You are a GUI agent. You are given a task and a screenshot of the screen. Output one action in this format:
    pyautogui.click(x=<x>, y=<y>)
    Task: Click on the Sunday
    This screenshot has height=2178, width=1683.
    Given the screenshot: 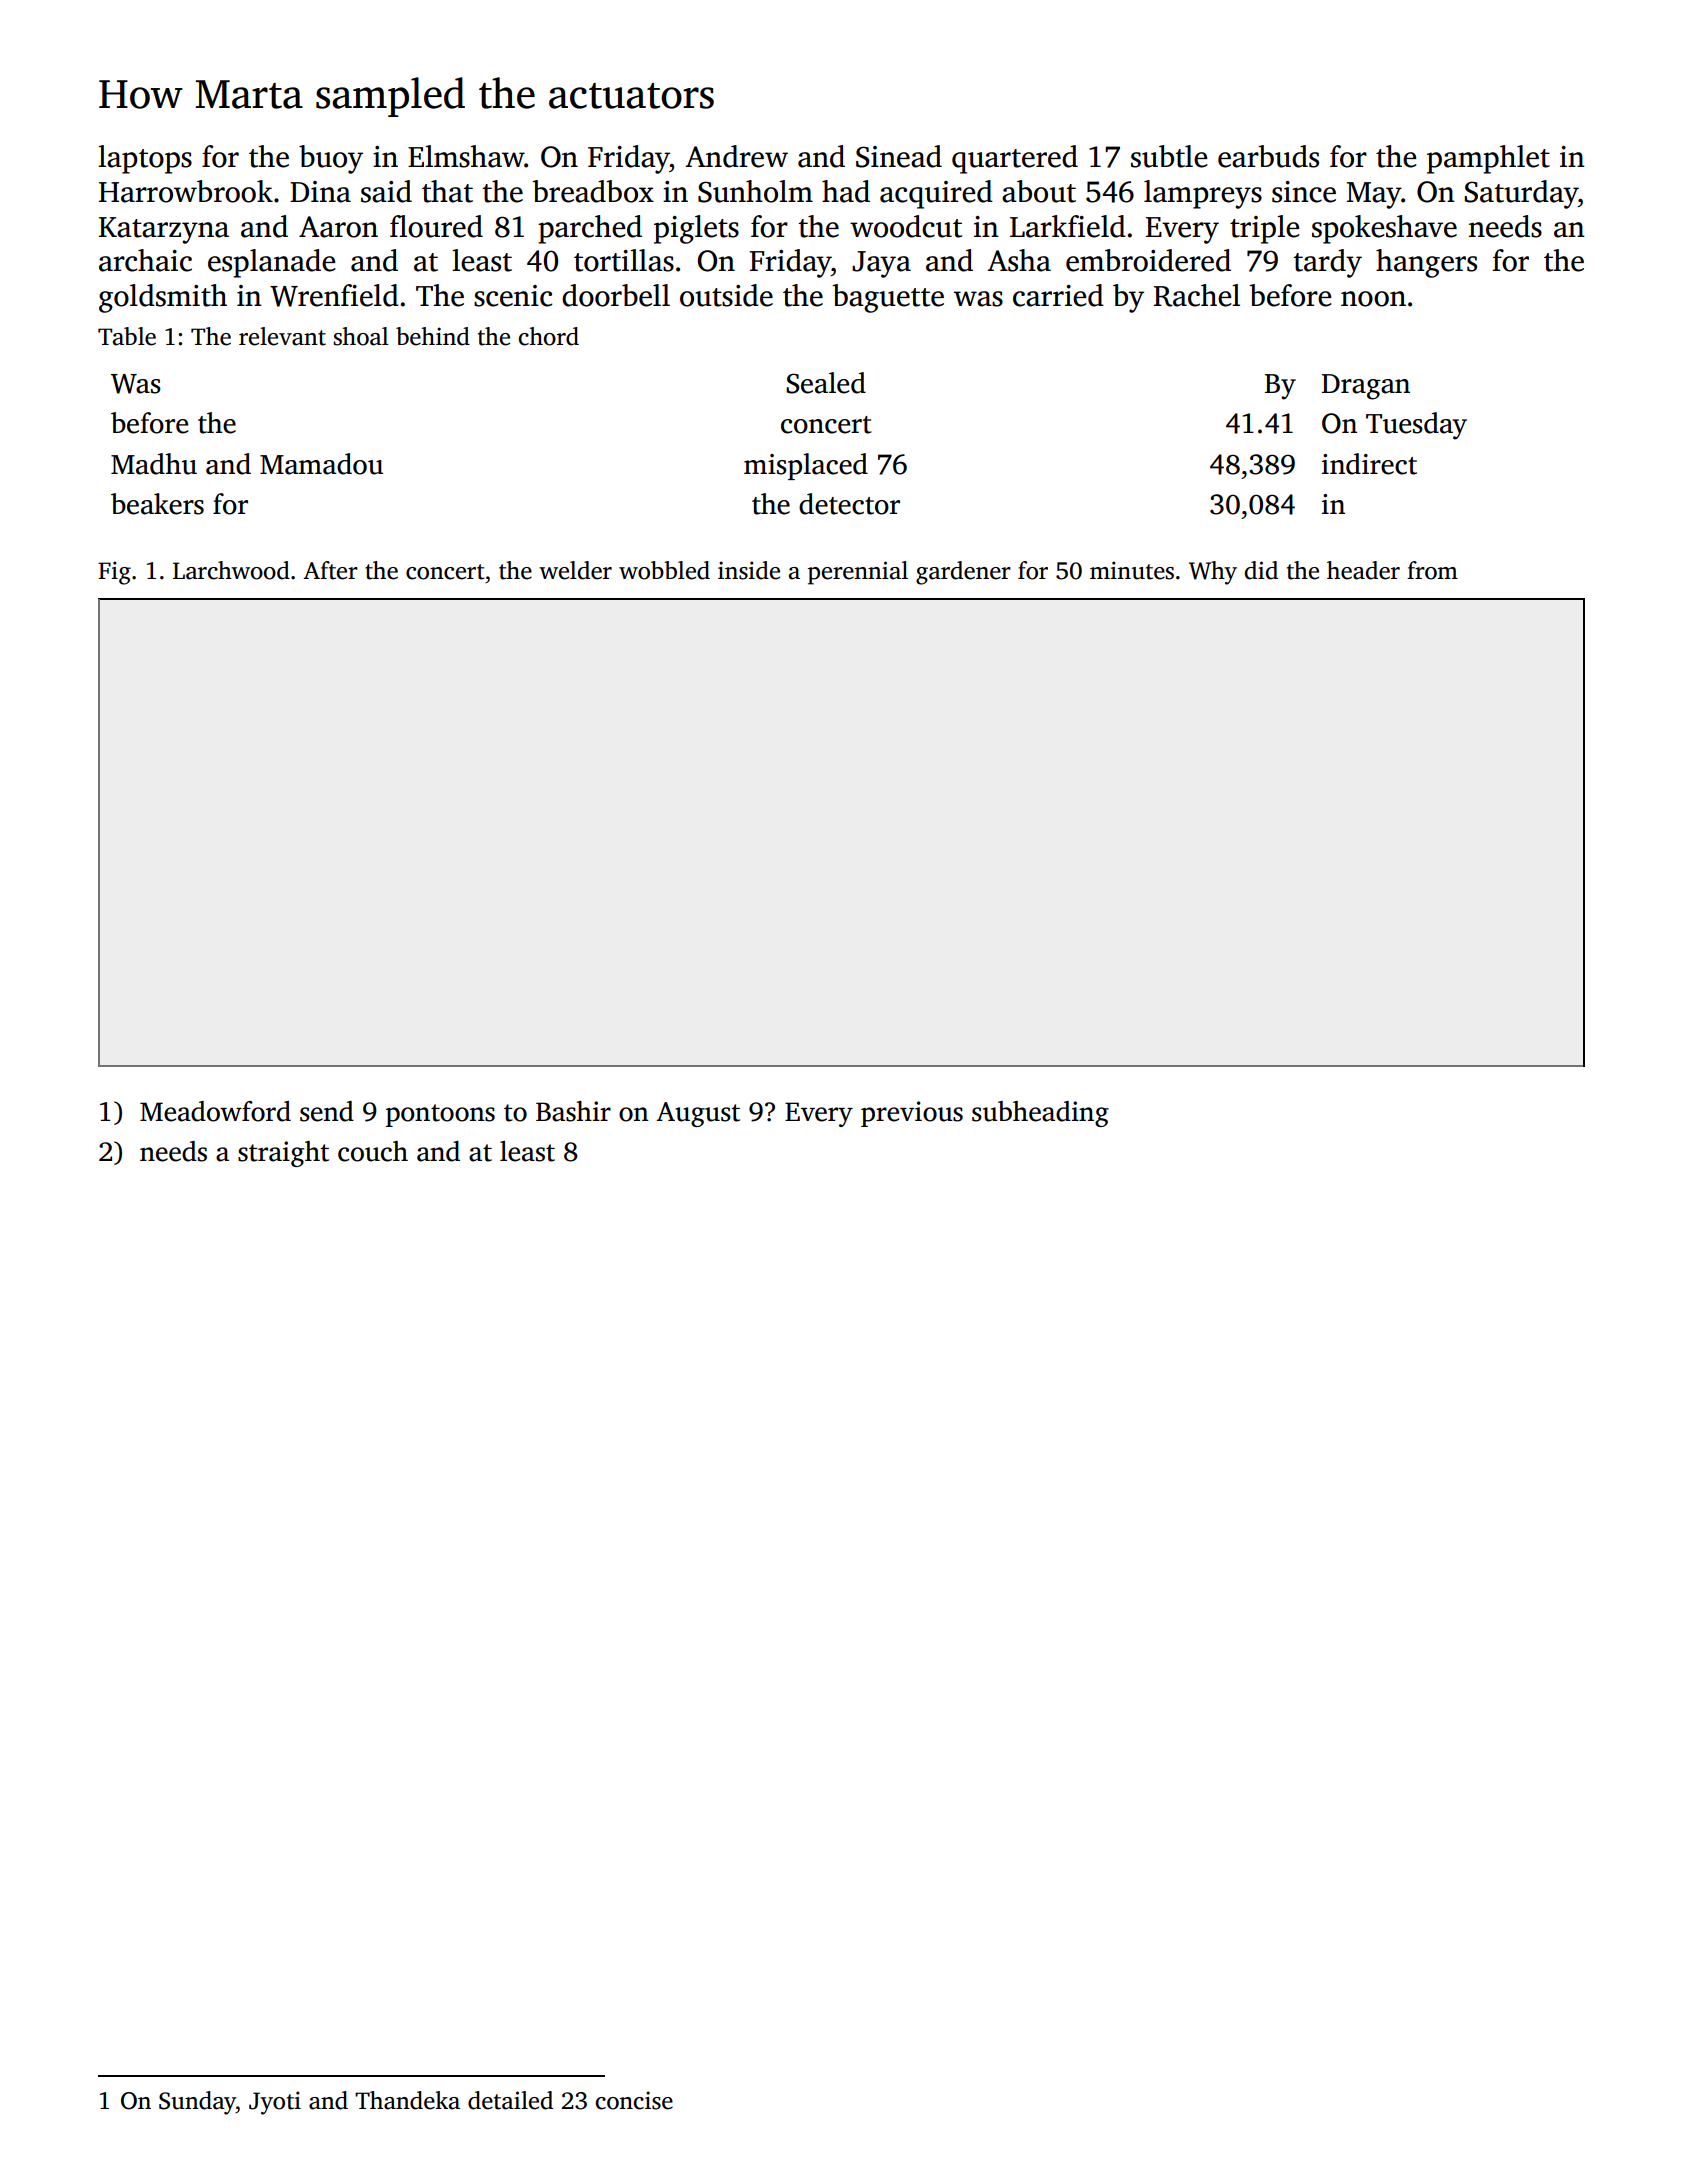 What is the action you would take?
    pyautogui.click(x=197, y=2103)
